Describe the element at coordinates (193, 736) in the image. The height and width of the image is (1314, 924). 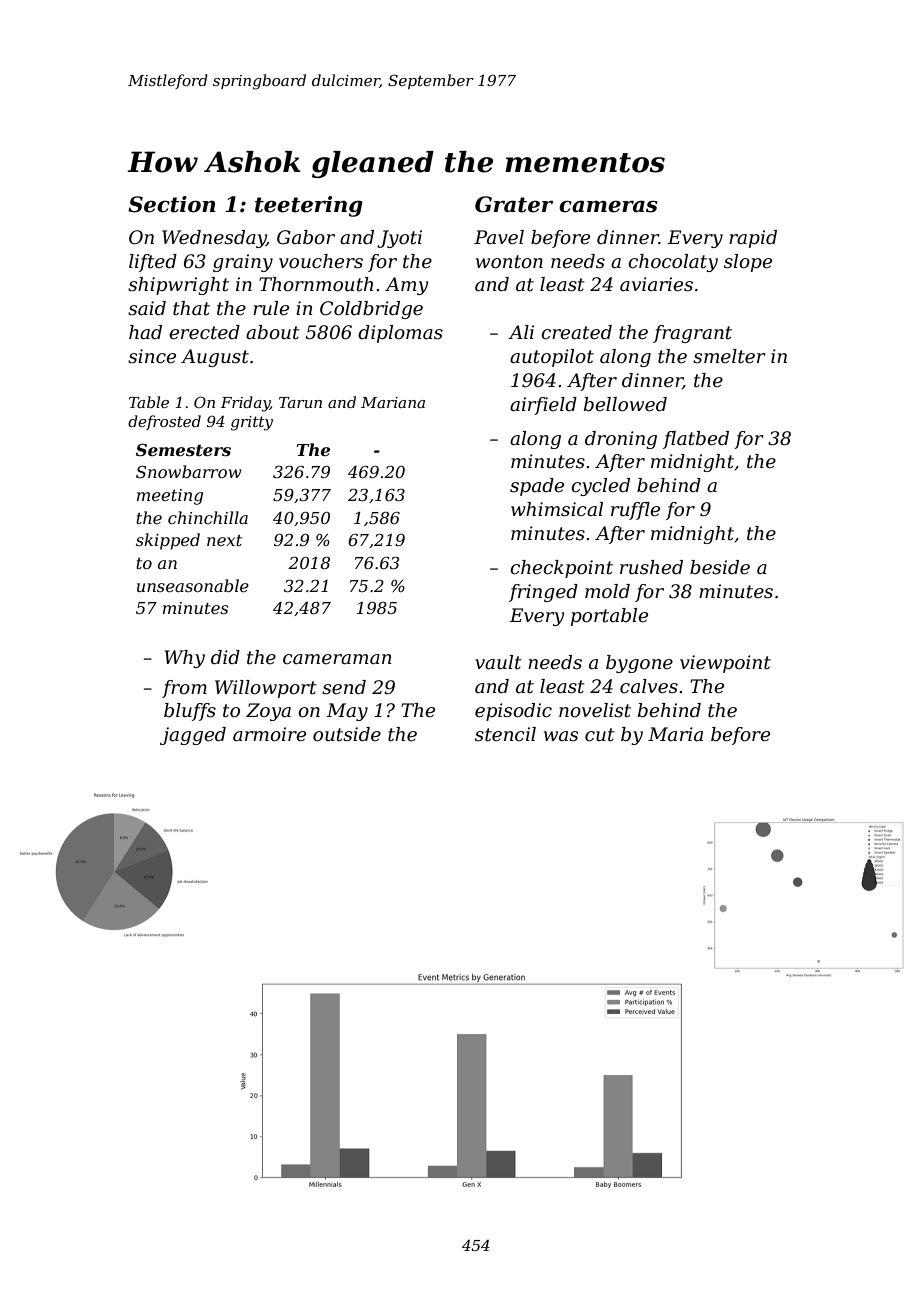
I see `jagged` at that location.
